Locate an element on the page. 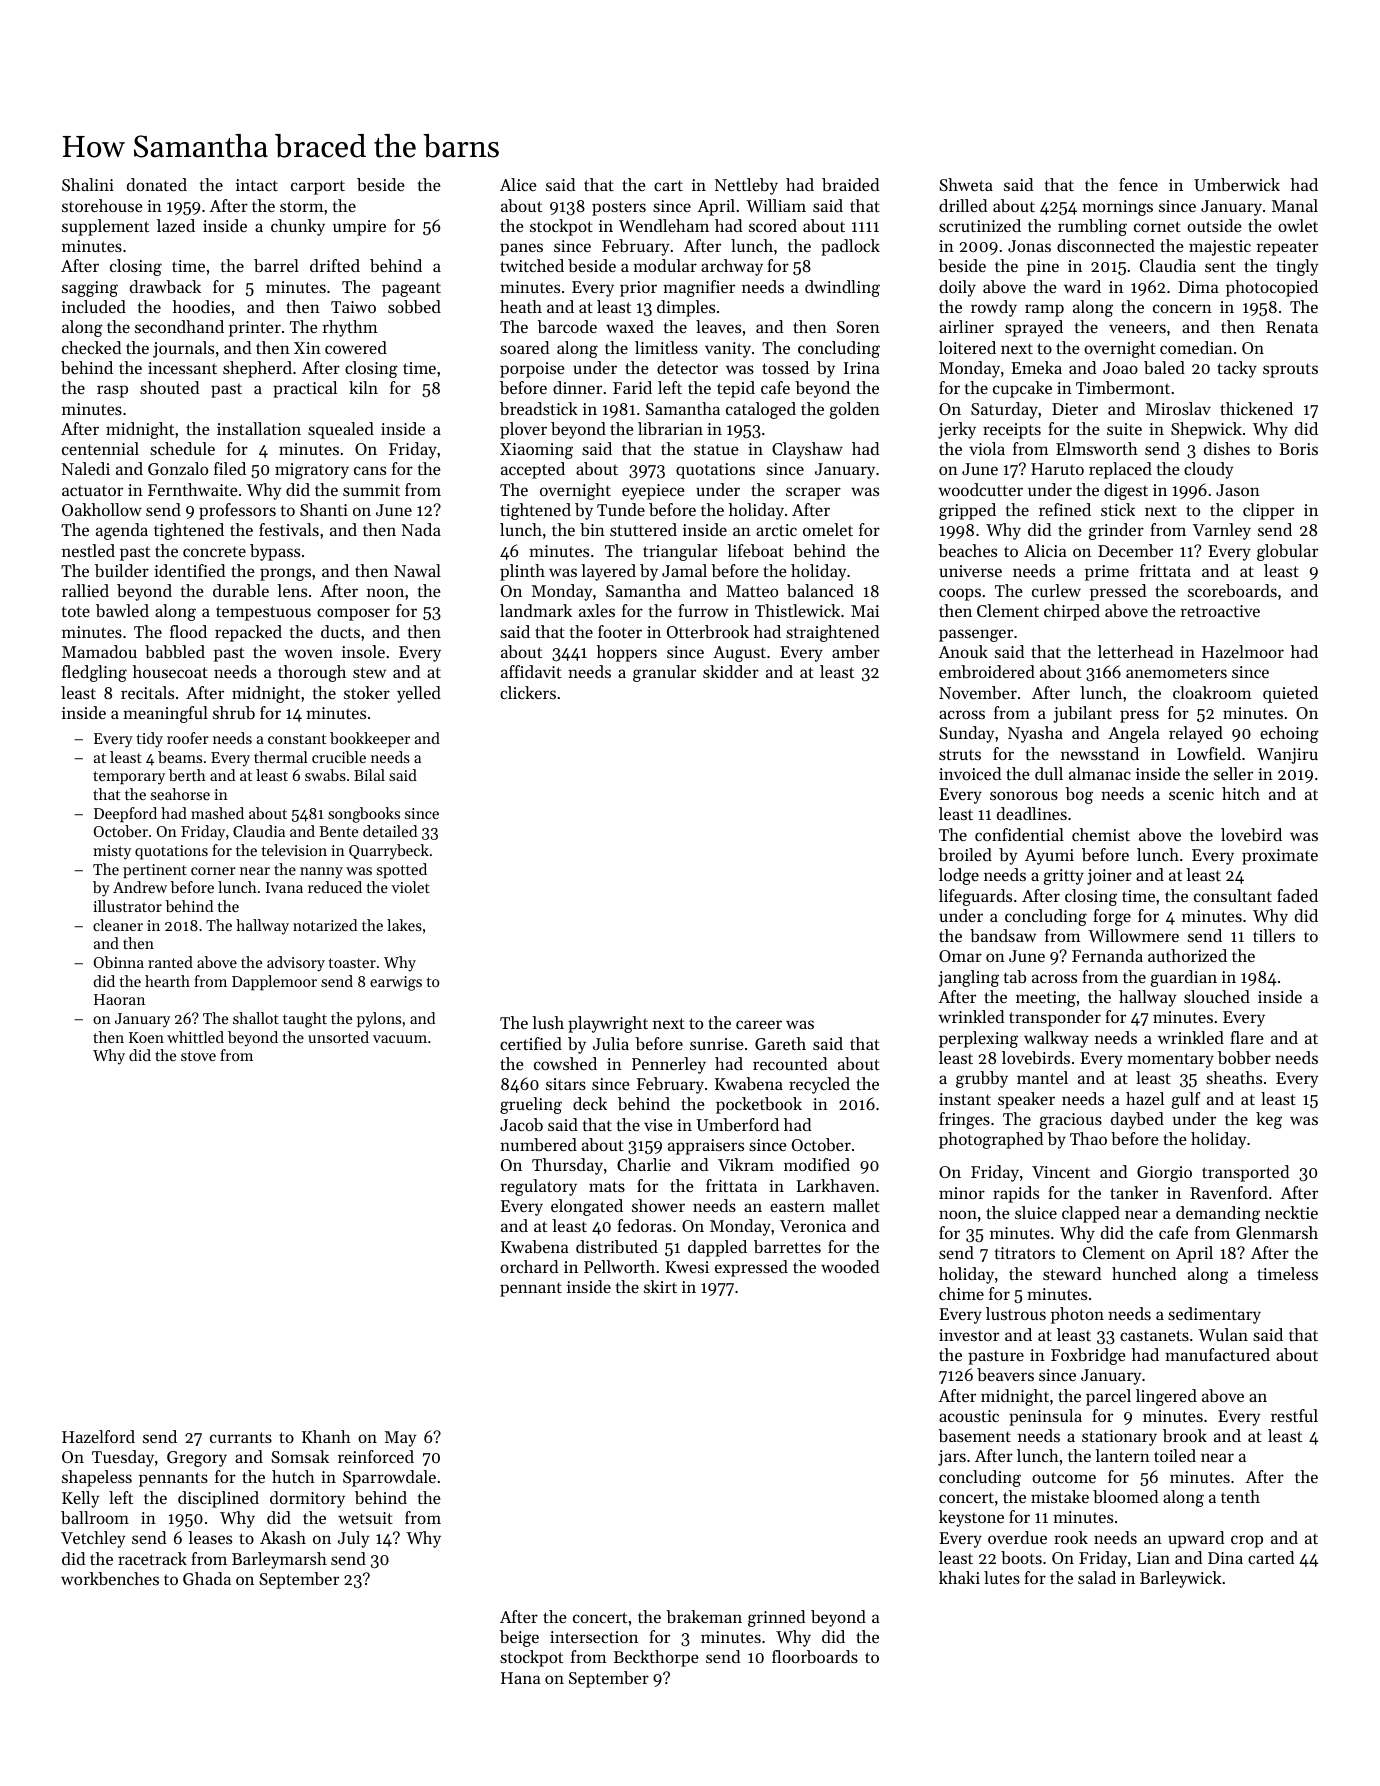 This document has height=1786, width=1380. Alice is located at coordinates (518, 184).
